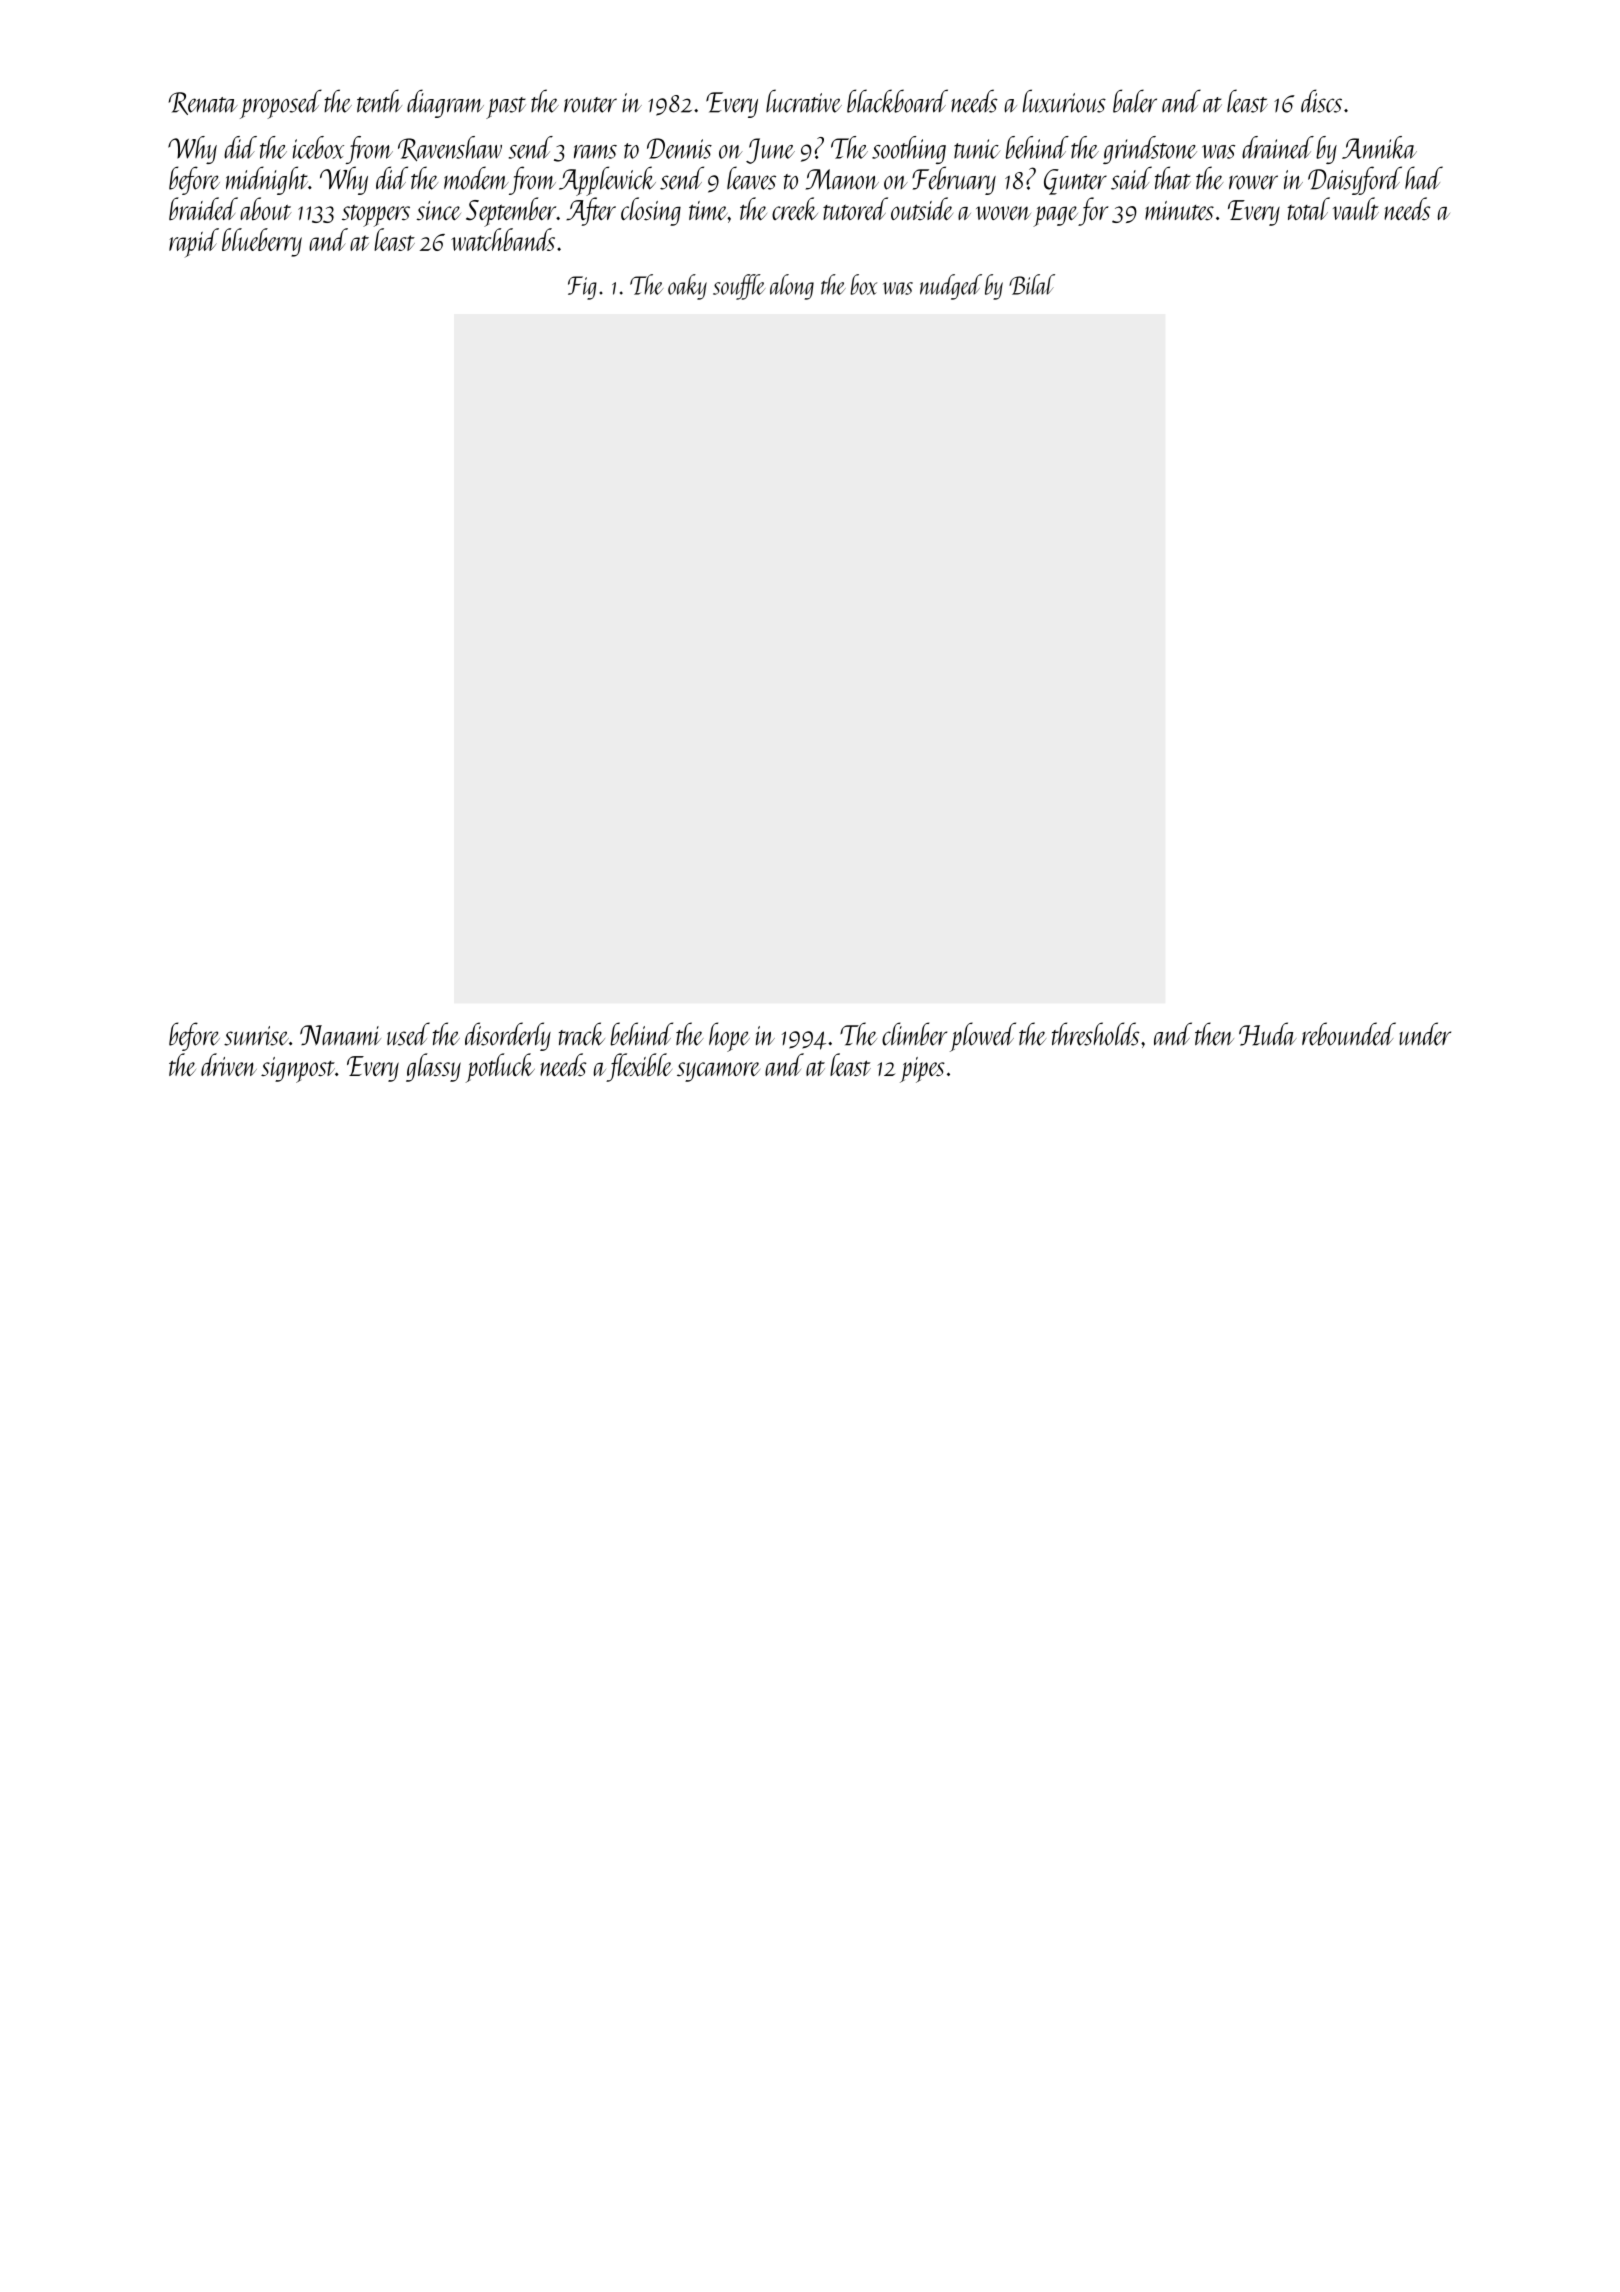  Describe the element at coordinates (792, 287) in the document. I see `along` at that location.
